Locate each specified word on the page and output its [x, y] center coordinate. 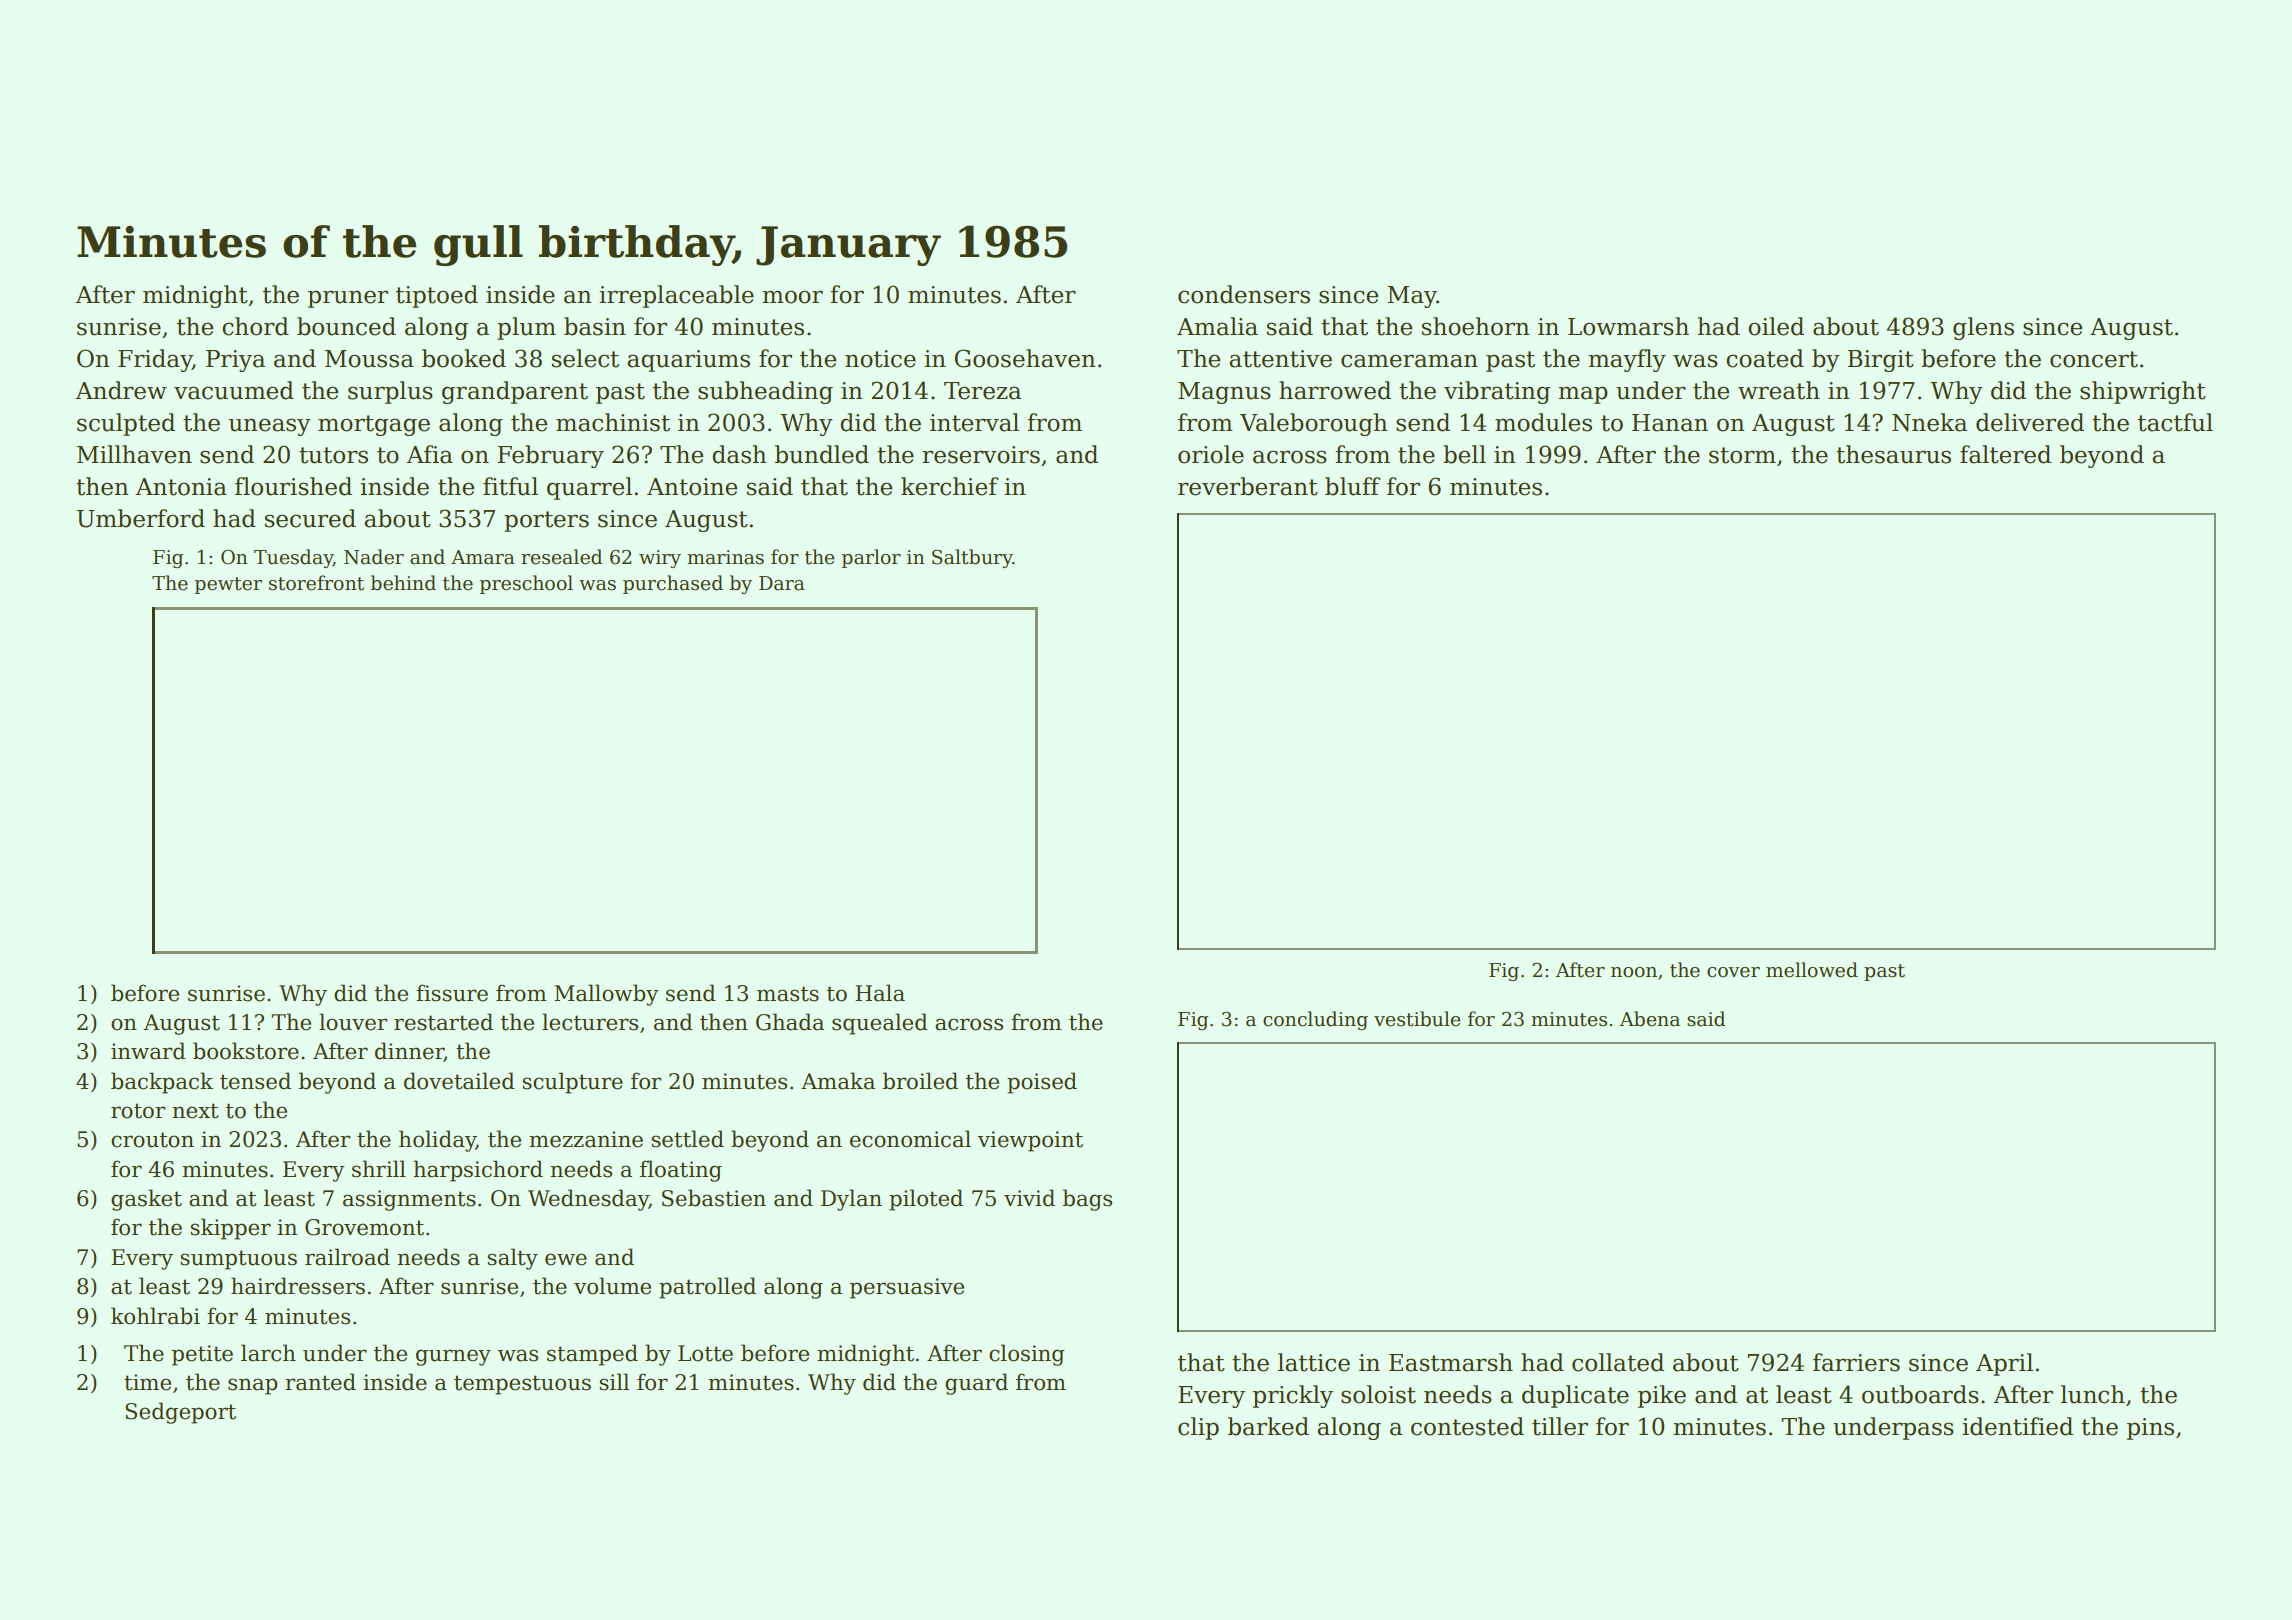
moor [792, 297]
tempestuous [522, 1385]
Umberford [141, 518]
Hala [880, 993]
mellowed [1812, 970]
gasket [146, 1200]
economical [910, 1139]
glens [1983, 328]
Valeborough [1314, 424]
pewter [228, 585]
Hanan [1670, 423]
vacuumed [234, 390]
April [2004, 1364]
